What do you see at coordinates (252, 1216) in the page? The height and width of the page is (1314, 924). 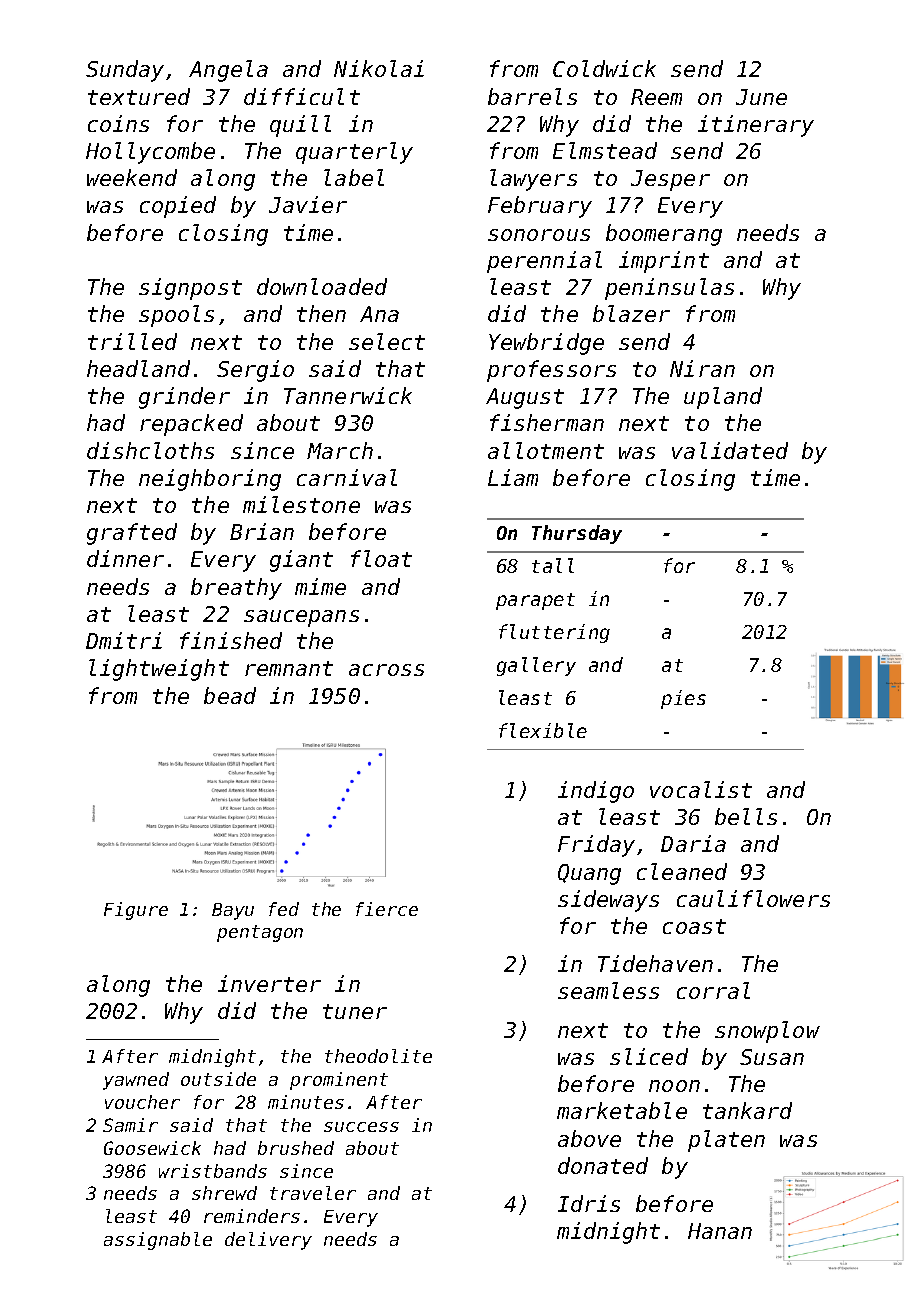 I see `reminders` at bounding box center [252, 1216].
